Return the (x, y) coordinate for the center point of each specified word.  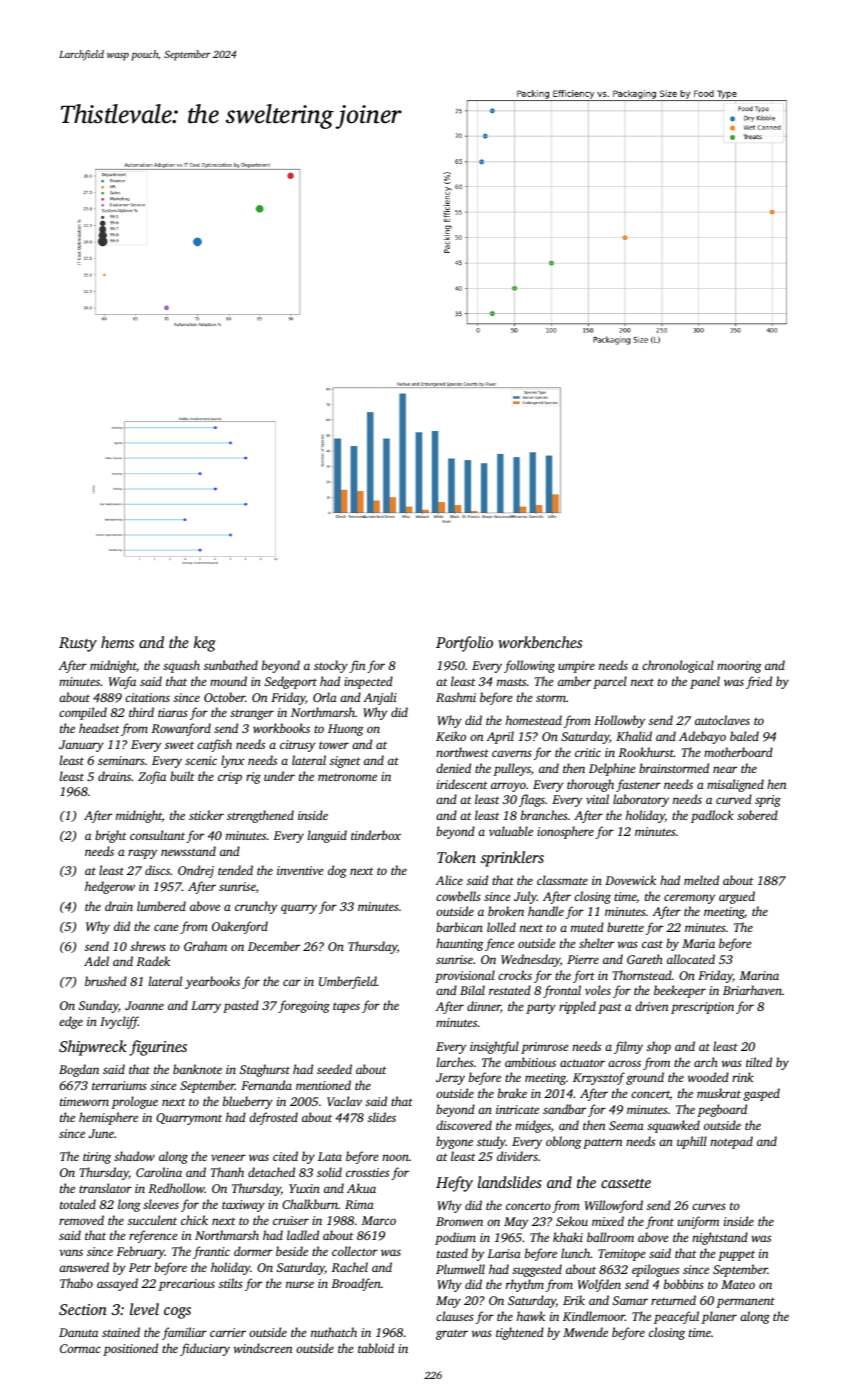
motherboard (738, 752)
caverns (512, 753)
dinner (484, 1007)
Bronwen (459, 1221)
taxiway (243, 1206)
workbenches (540, 642)
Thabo (76, 1283)
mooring (739, 667)
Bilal (472, 990)
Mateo (738, 1284)
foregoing (304, 1006)
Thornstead (642, 975)
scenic (201, 760)
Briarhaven (752, 990)
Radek (153, 961)
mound (228, 681)
